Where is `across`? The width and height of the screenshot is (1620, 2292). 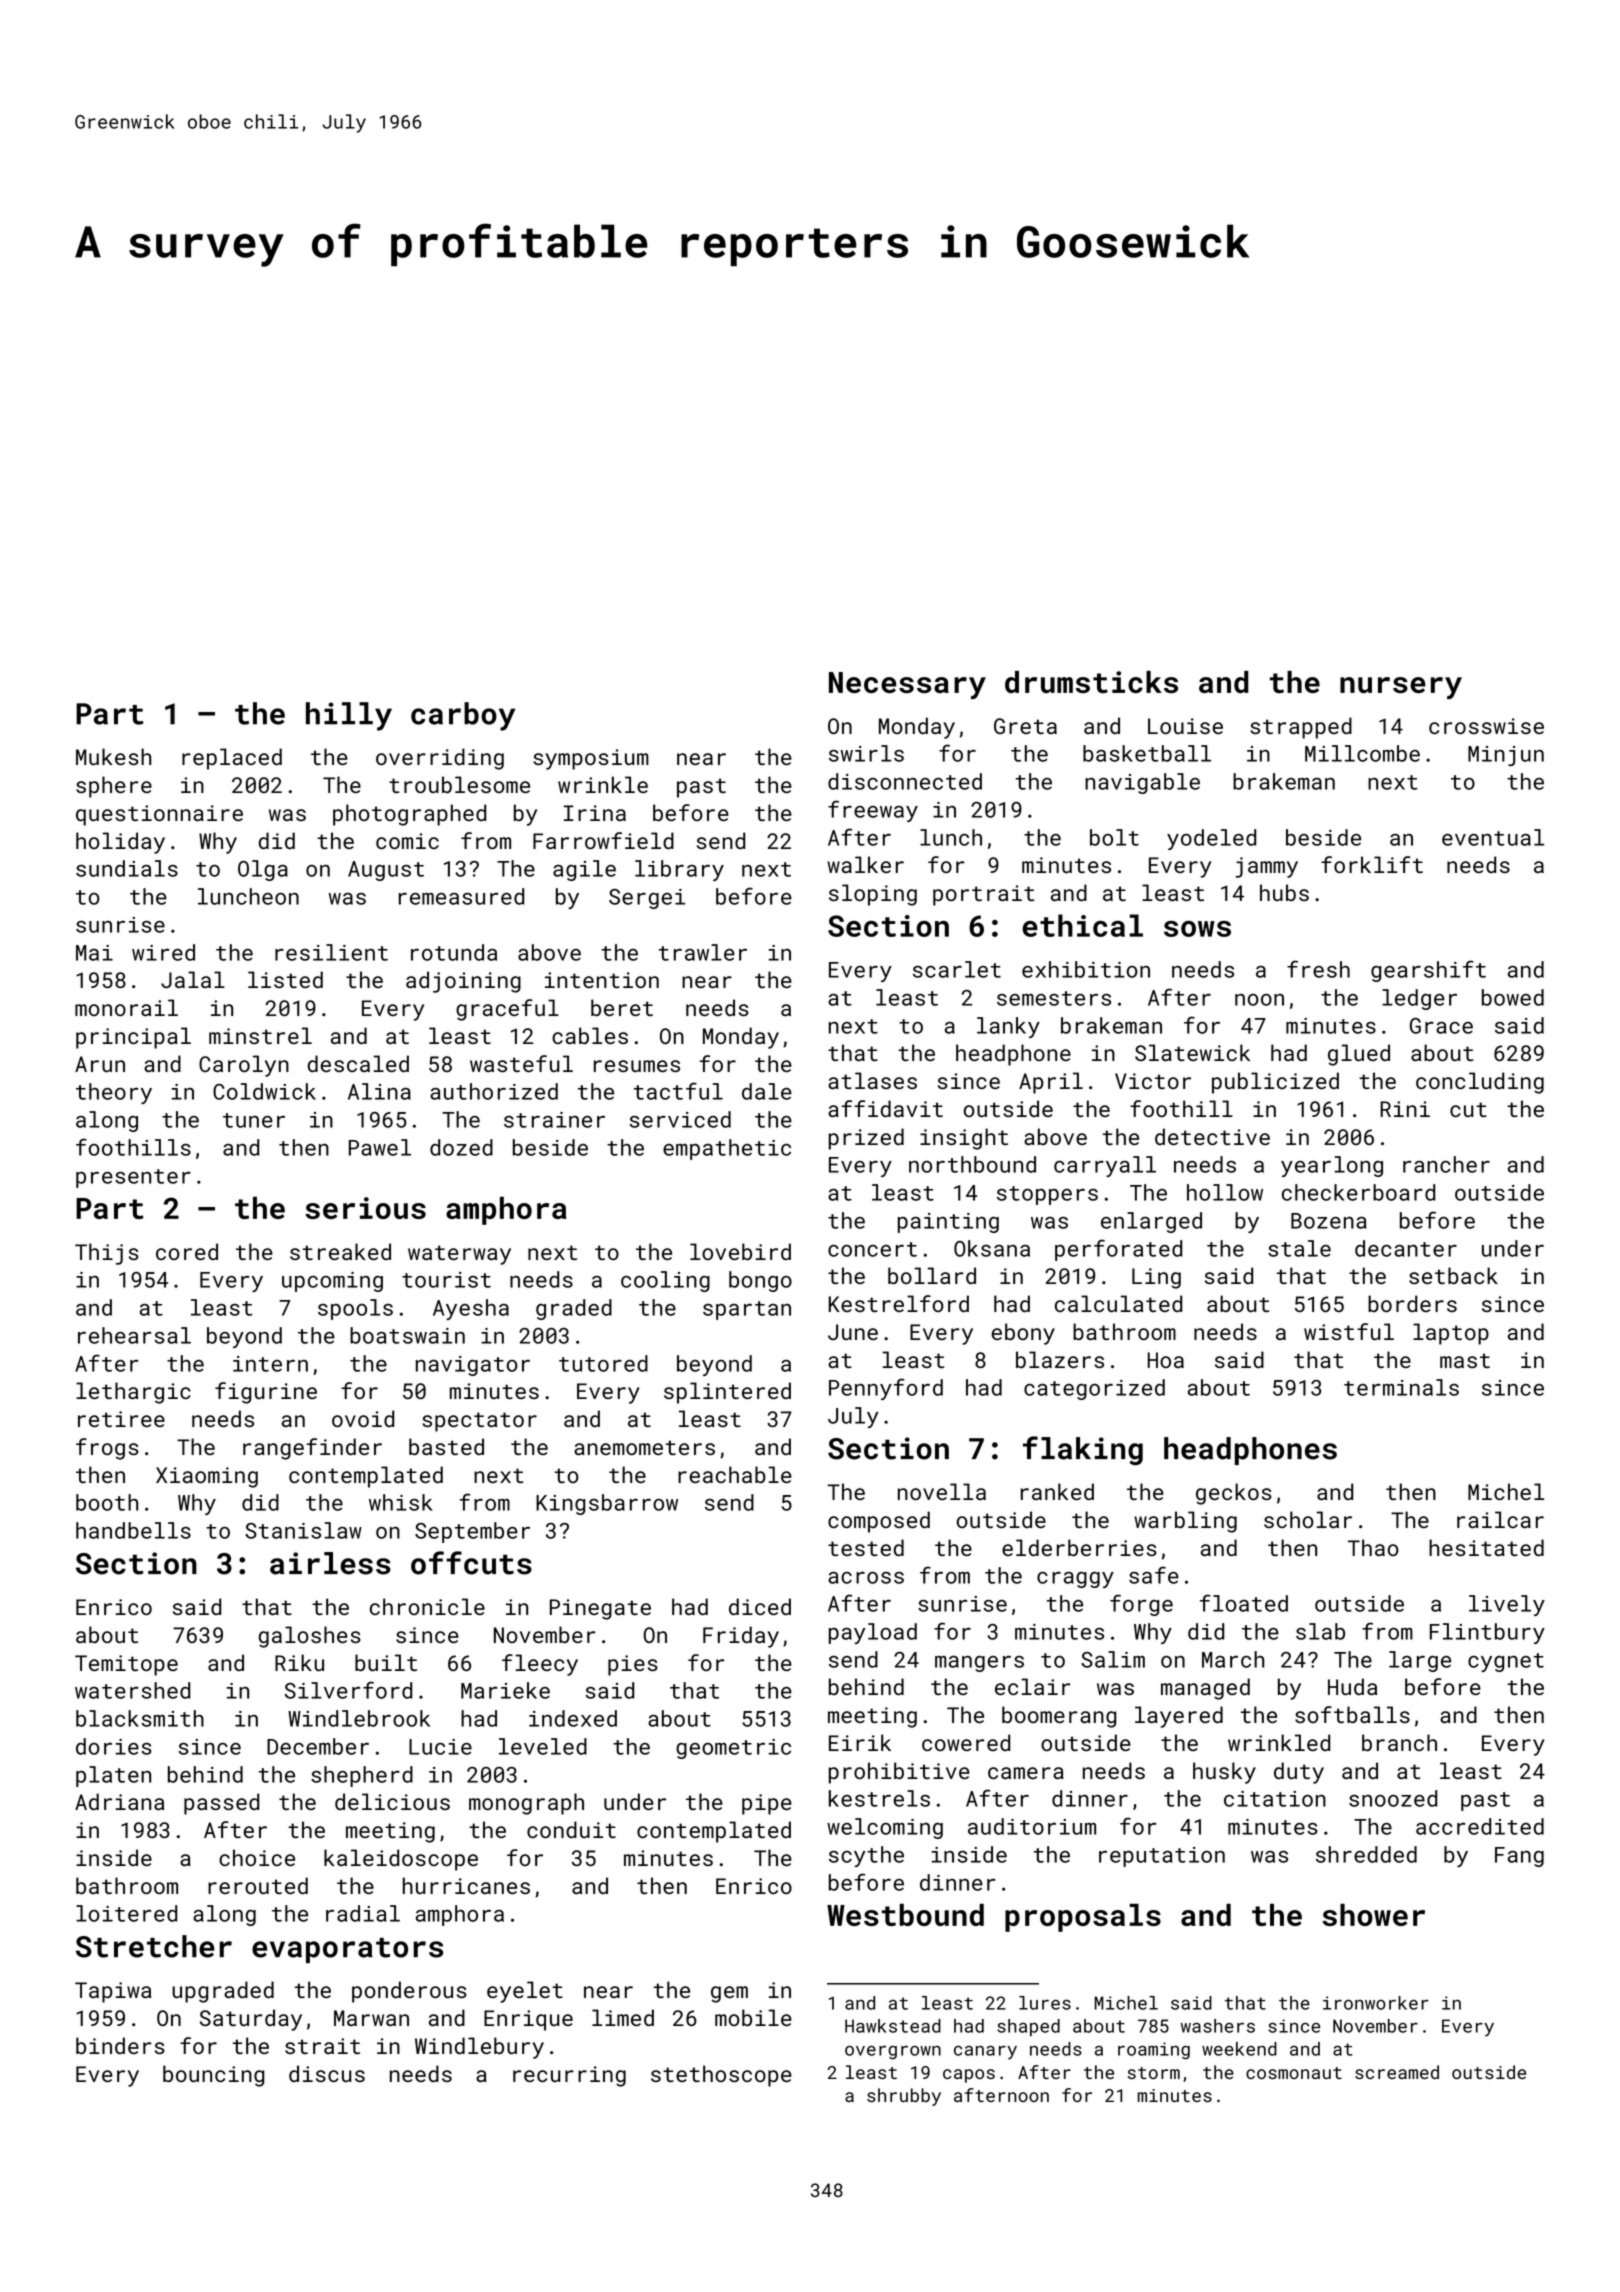
across is located at coordinates (866, 1578).
